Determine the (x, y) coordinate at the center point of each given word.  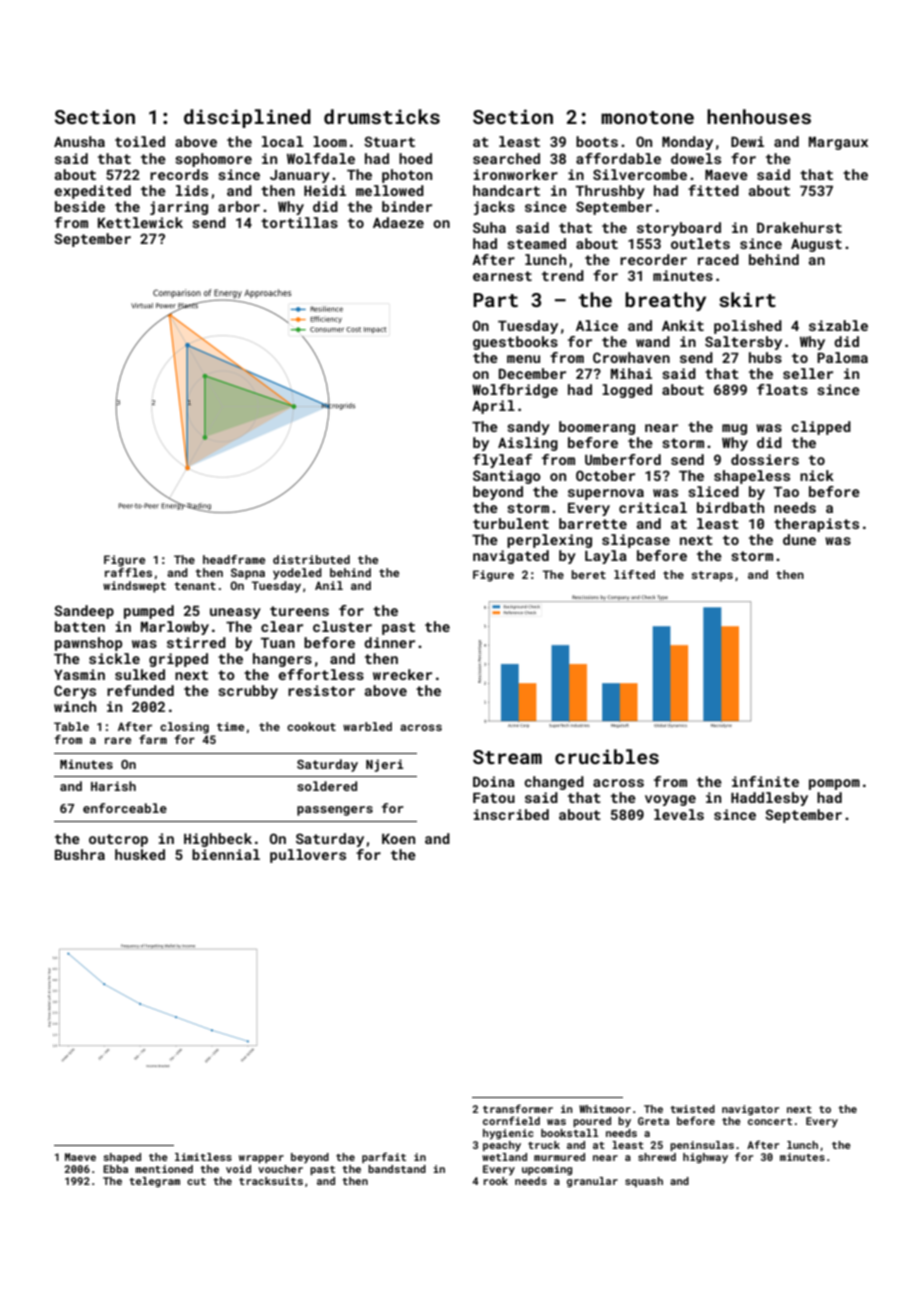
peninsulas (702, 1146)
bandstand (397, 1169)
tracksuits (271, 1181)
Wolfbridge (515, 391)
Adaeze (398, 222)
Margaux (838, 143)
